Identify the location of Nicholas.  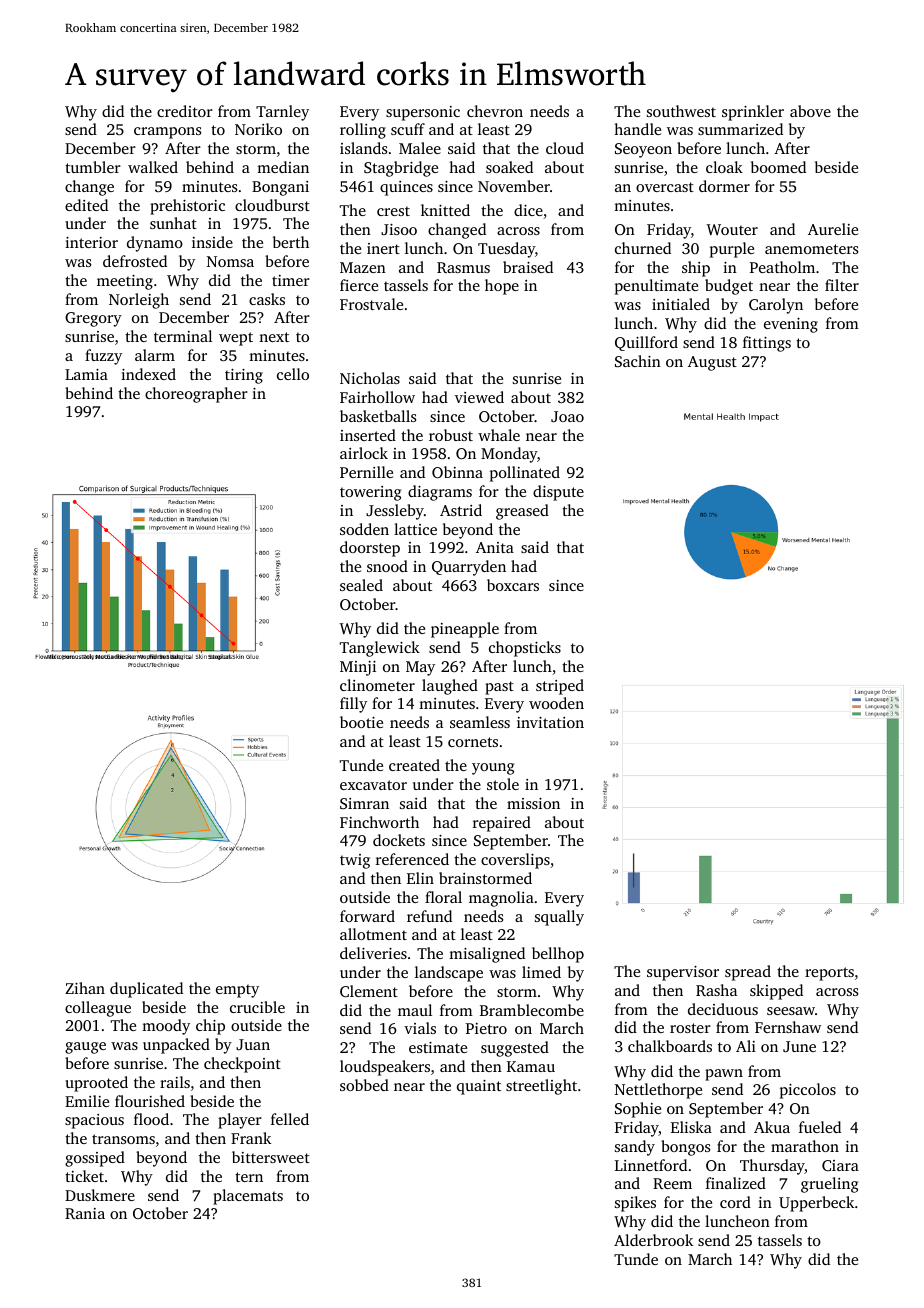
(370, 378).
